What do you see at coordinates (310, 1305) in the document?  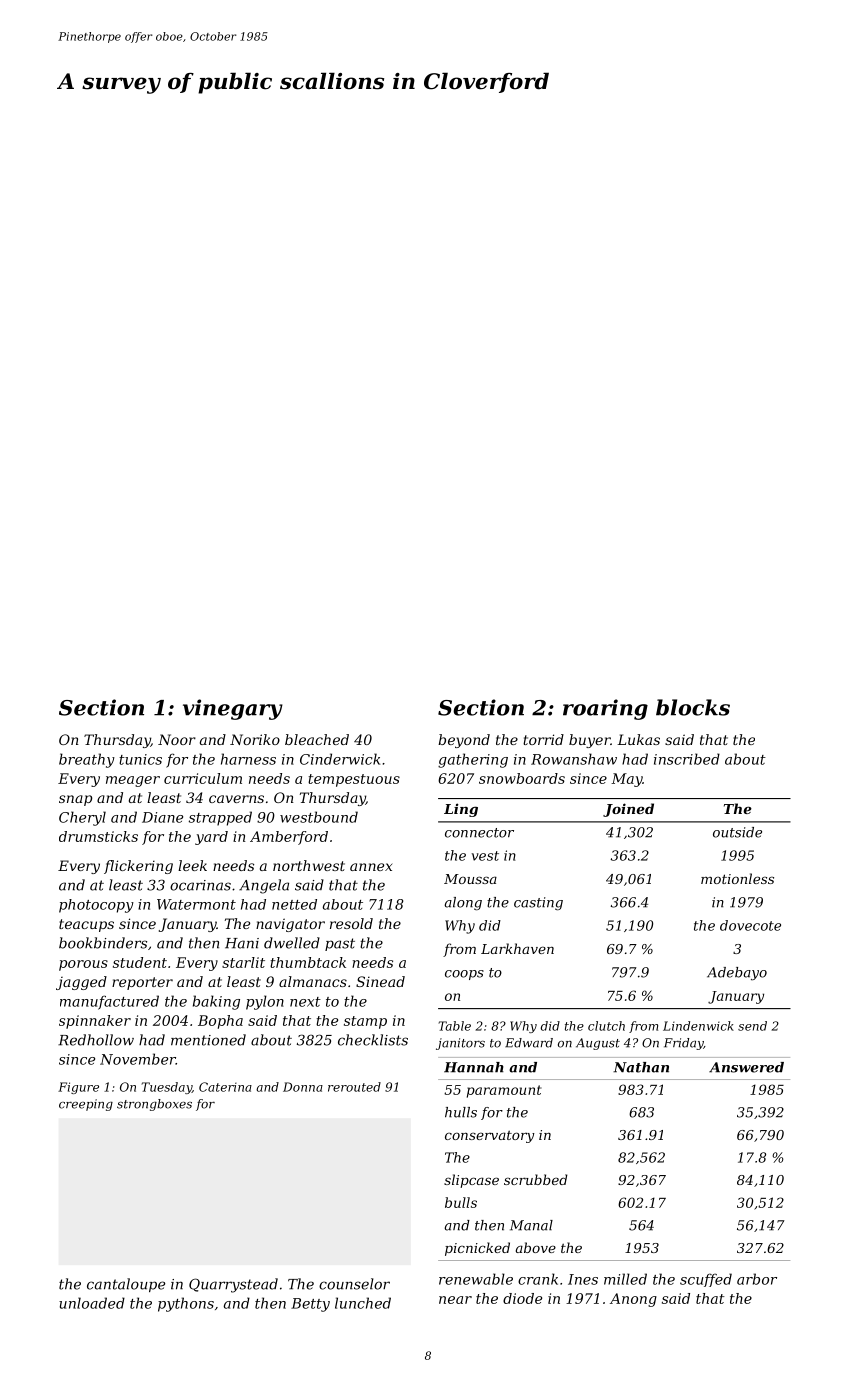 I see `Betty` at bounding box center [310, 1305].
